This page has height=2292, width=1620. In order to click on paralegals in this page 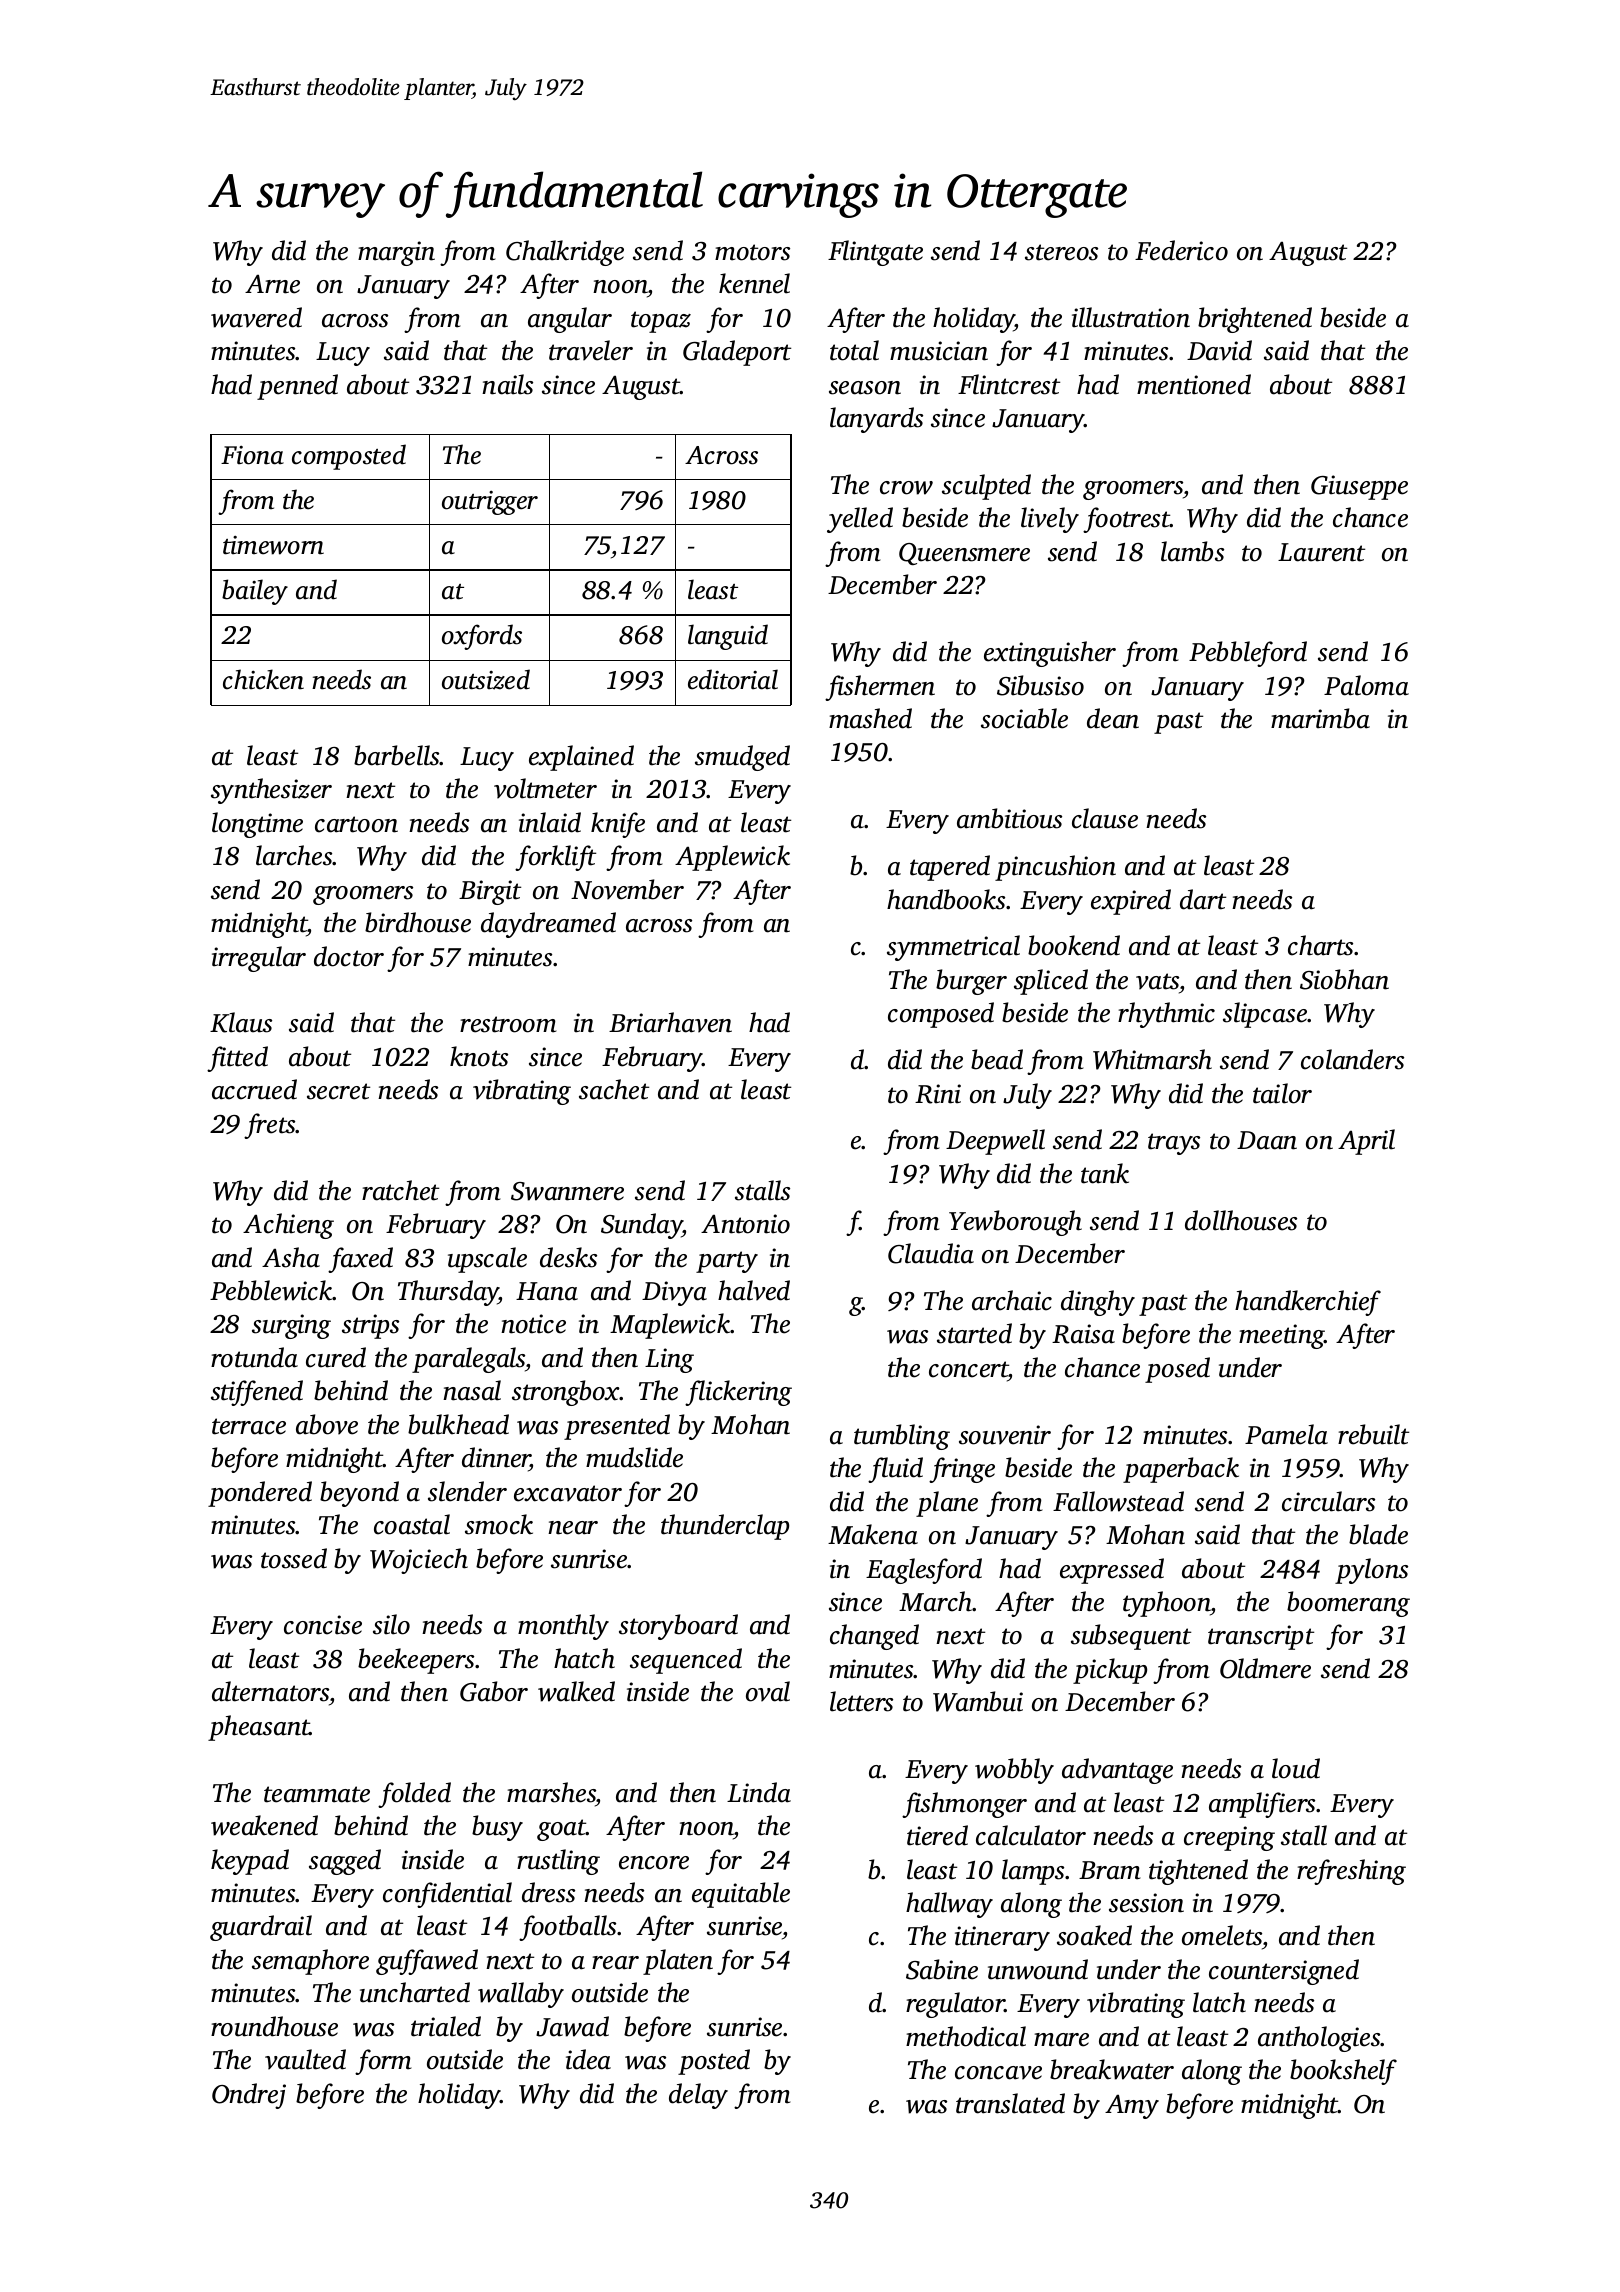, I will do `click(469, 1360)`.
